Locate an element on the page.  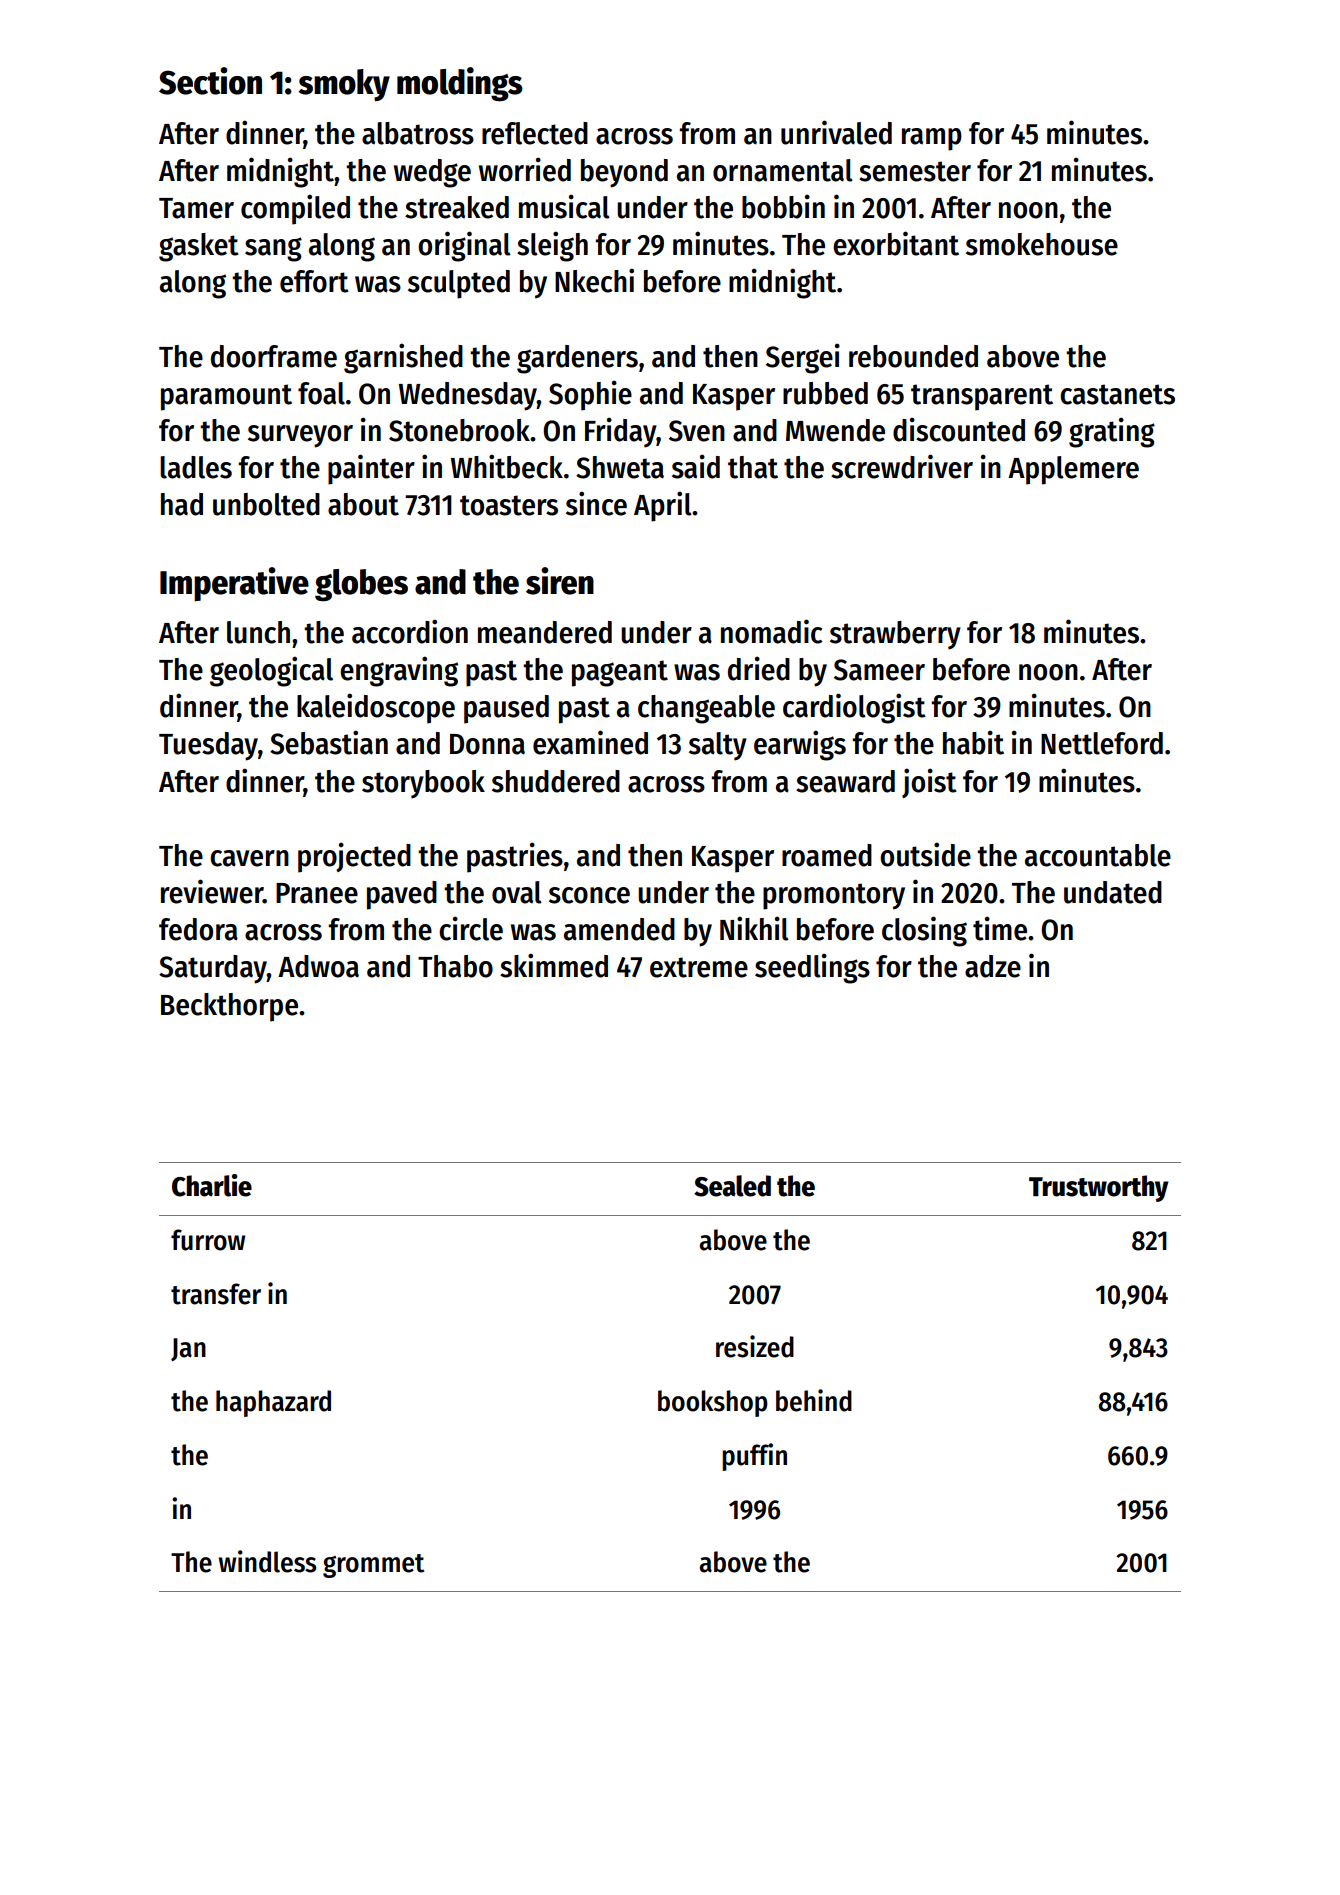
Trustworthy is located at coordinates (1099, 1188).
